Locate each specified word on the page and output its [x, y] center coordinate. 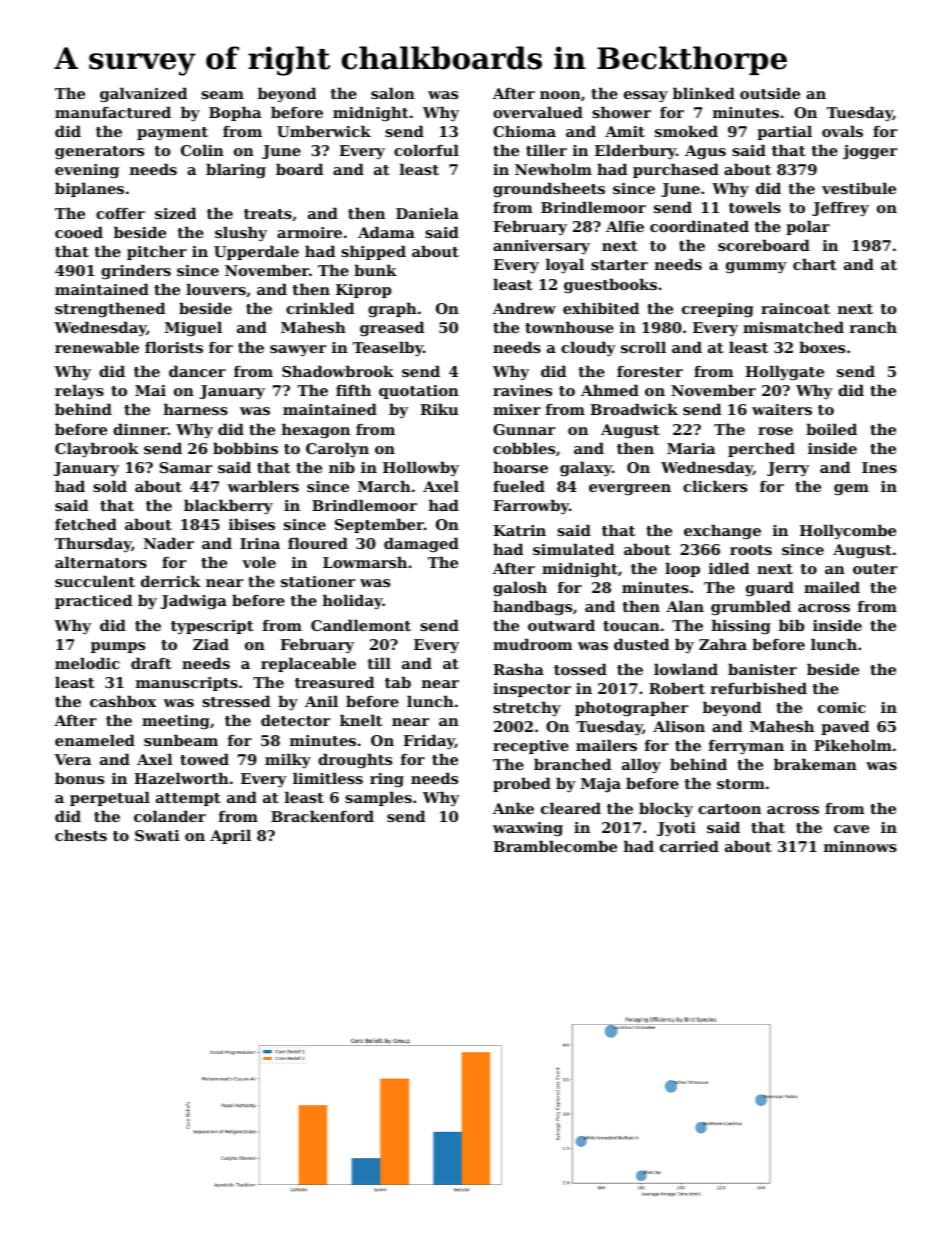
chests [81, 835]
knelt [361, 720]
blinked [704, 93]
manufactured [113, 112]
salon [393, 93]
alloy [641, 766]
